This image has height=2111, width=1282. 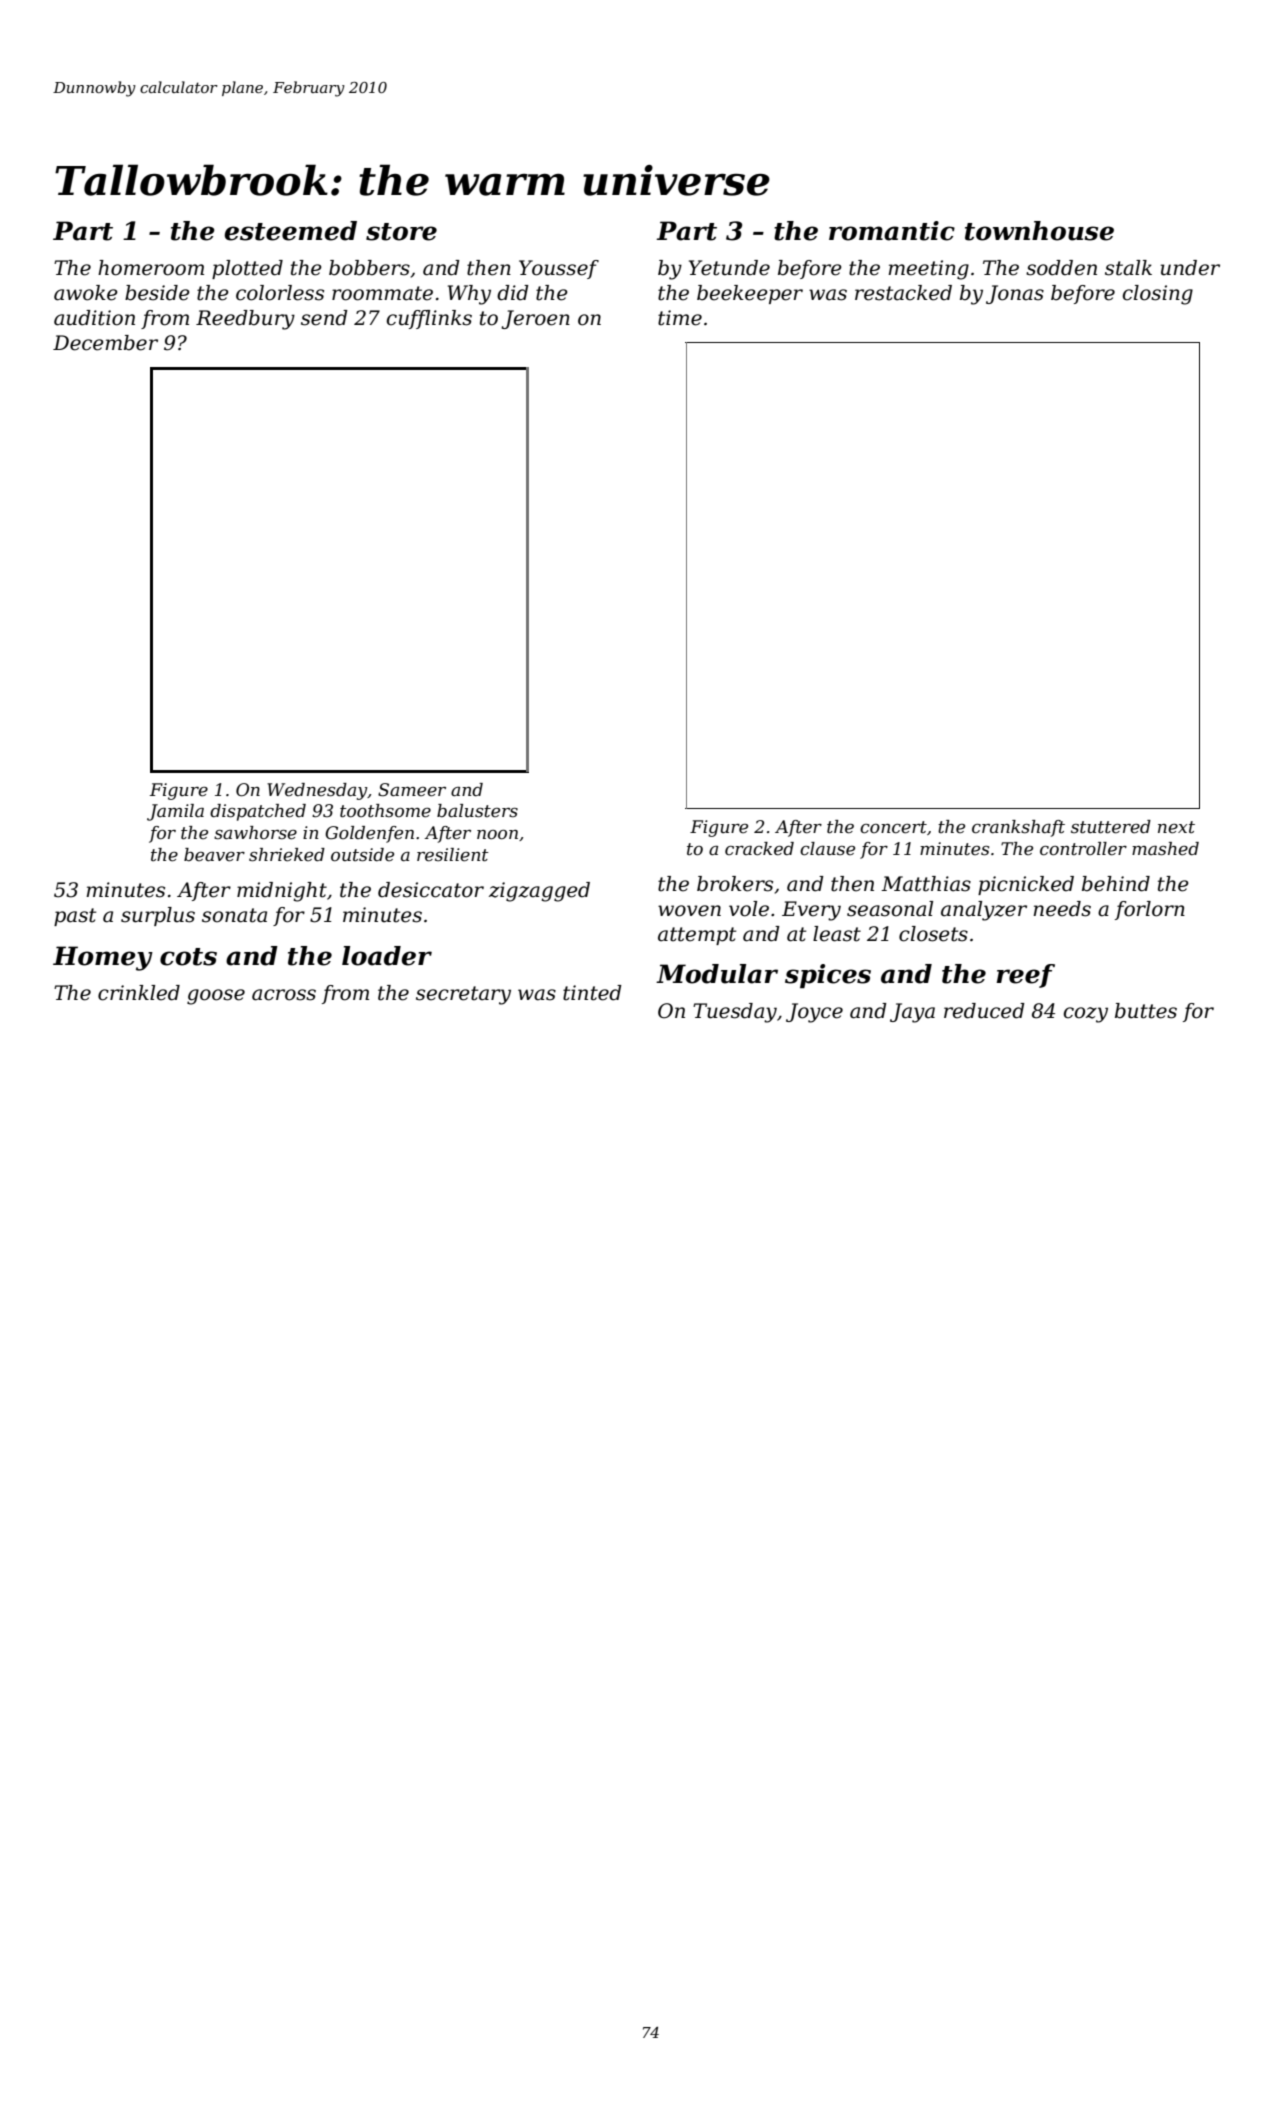 I want to click on Wednesday, so click(x=317, y=791).
